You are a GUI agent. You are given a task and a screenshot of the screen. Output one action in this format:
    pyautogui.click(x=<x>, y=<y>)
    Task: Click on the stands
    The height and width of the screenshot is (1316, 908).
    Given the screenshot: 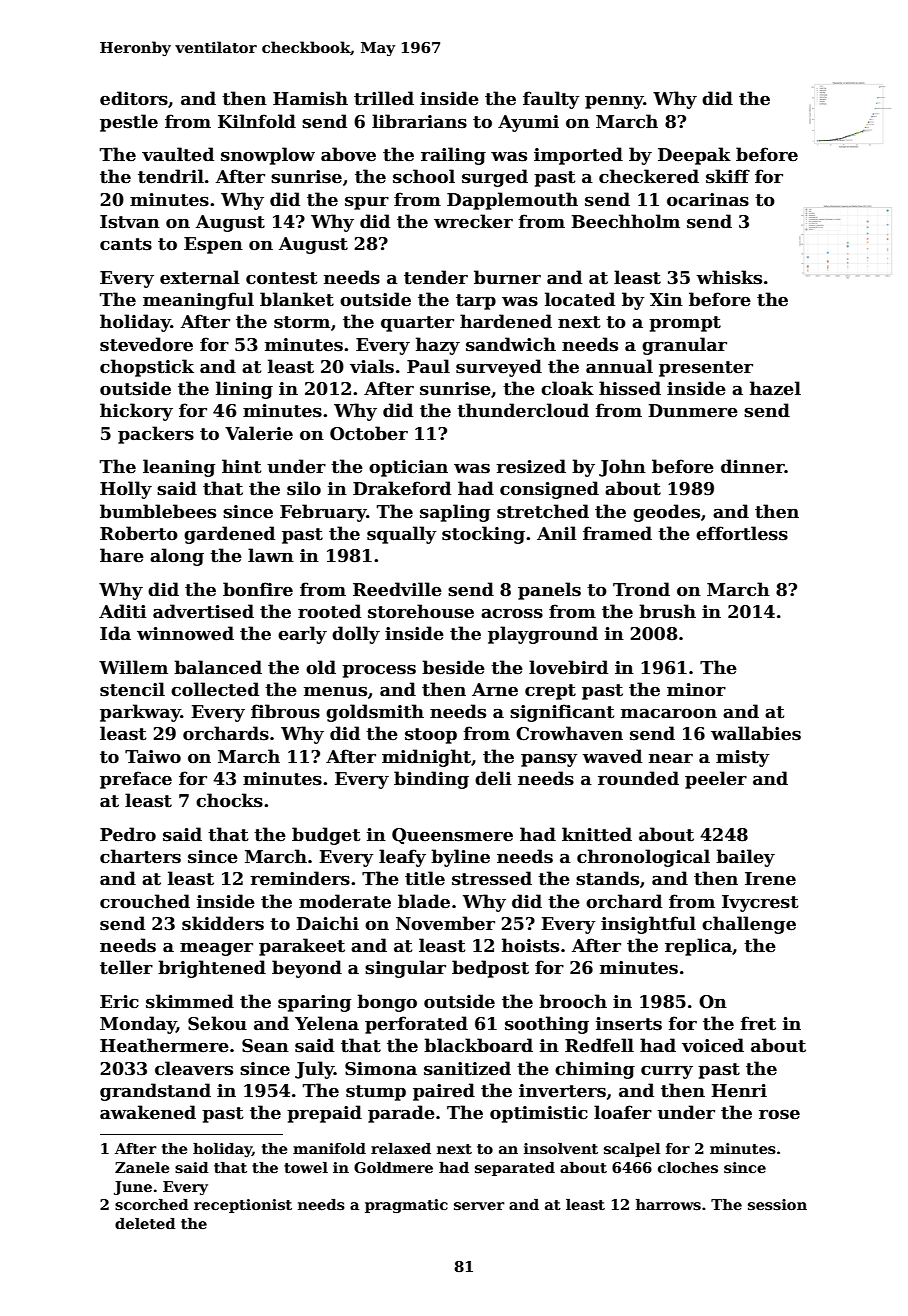 What is the action you would take?
    pyautogui.click(x=607, y=878)
